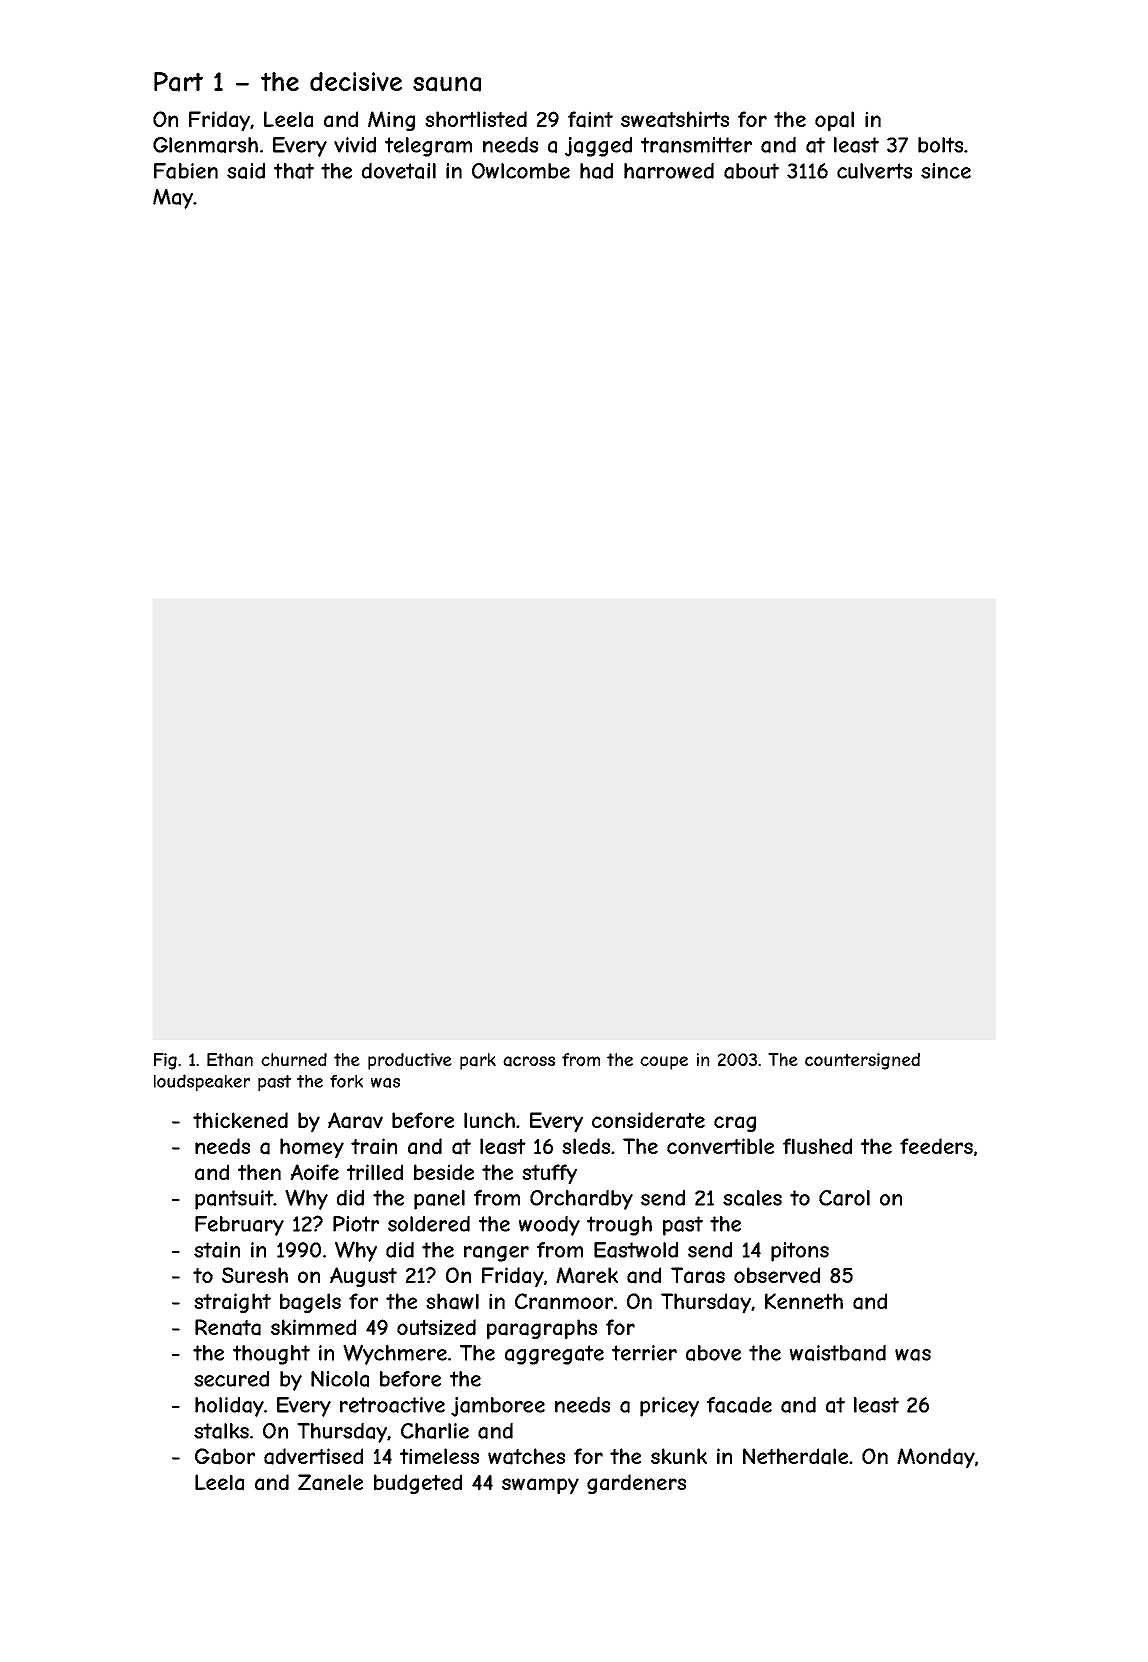  Describe the element at coordinates (529, 1061) in the screenshot. I see `across` at that location.
